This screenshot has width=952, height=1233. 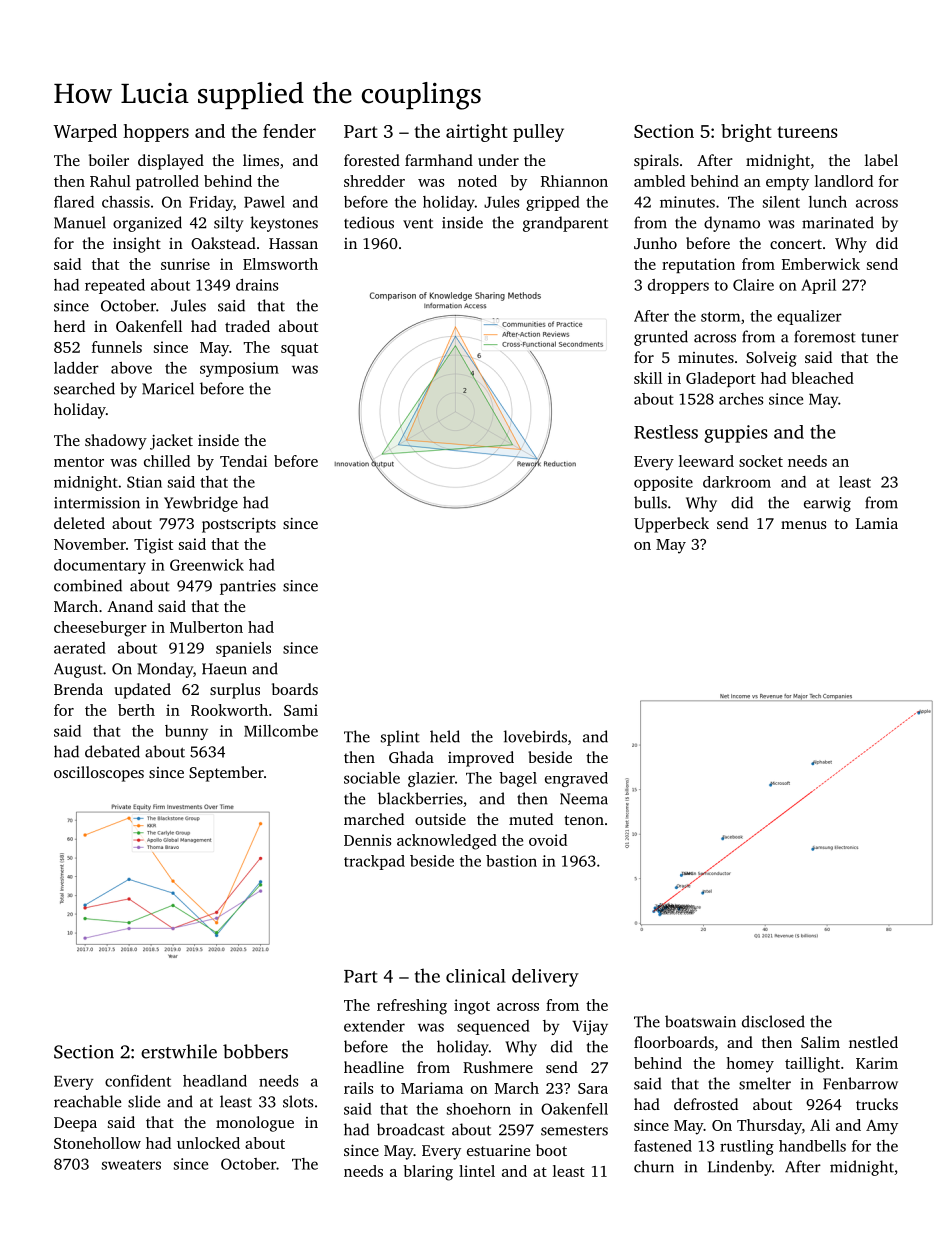 I want to click on refreshing, so click(x=412, y=1007).
